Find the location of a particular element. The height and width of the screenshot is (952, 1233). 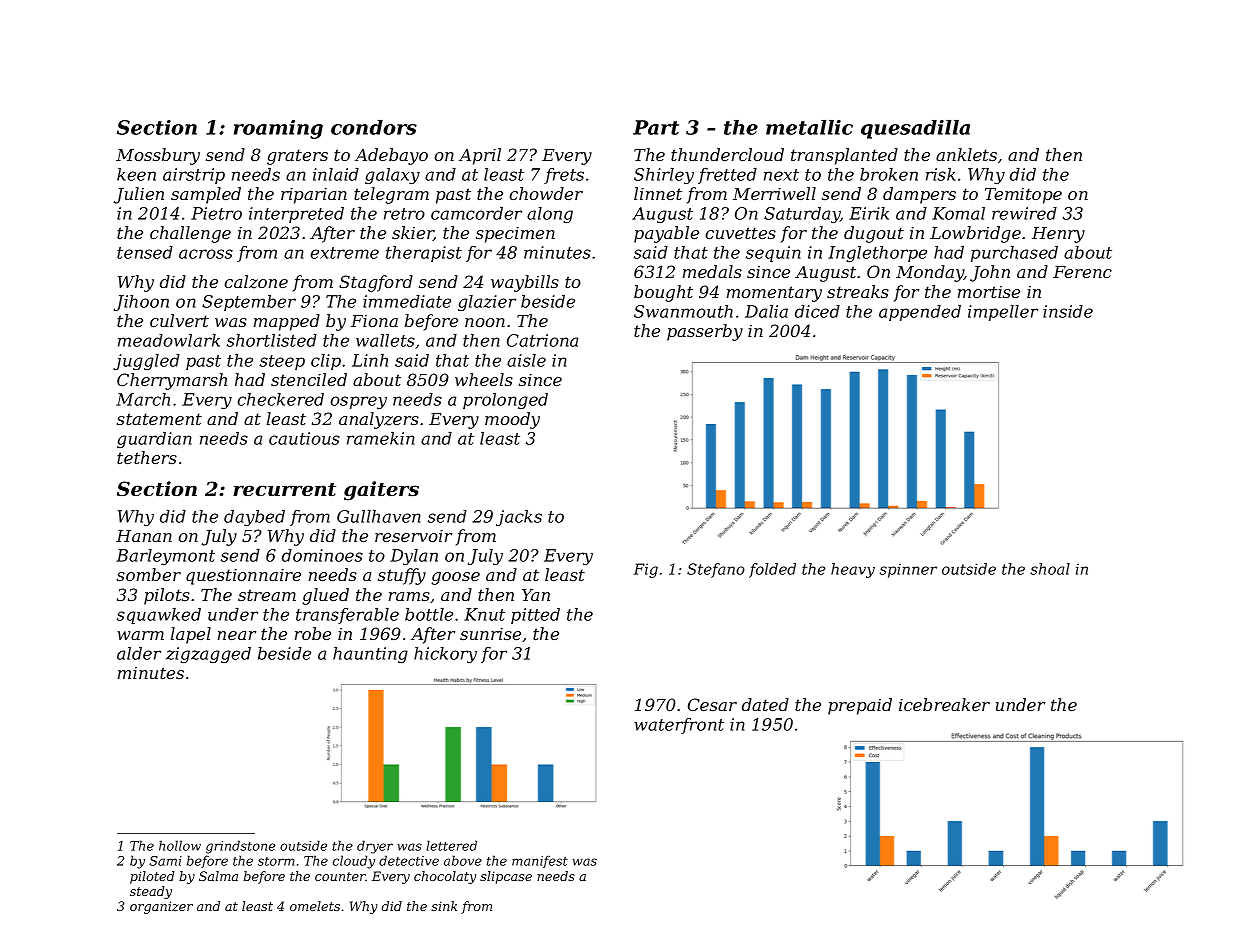

frets is located at coordinates (564, 176).
